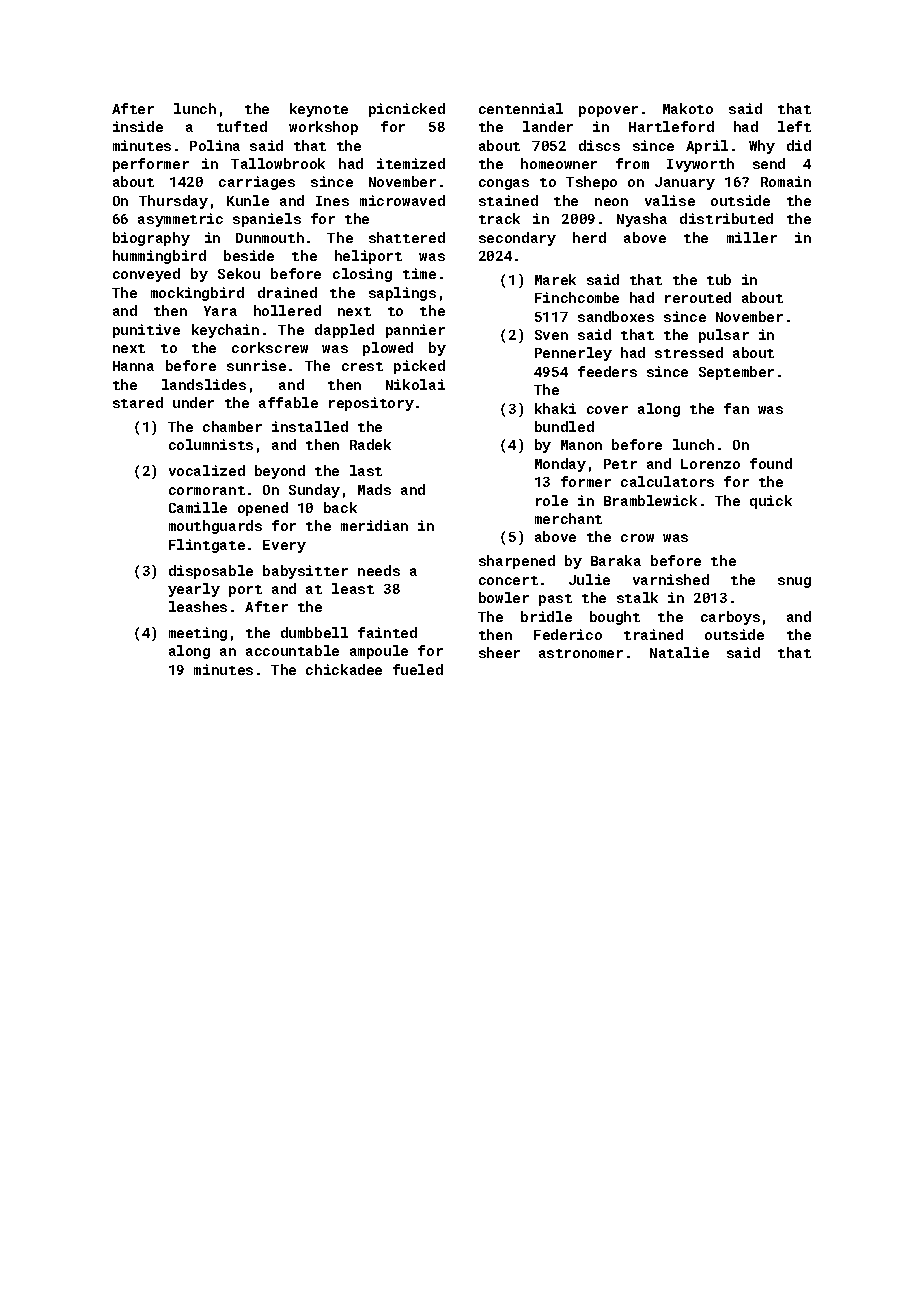  Describe the element at coordinates (752, 237) in the page. I see `miller` at that location.
